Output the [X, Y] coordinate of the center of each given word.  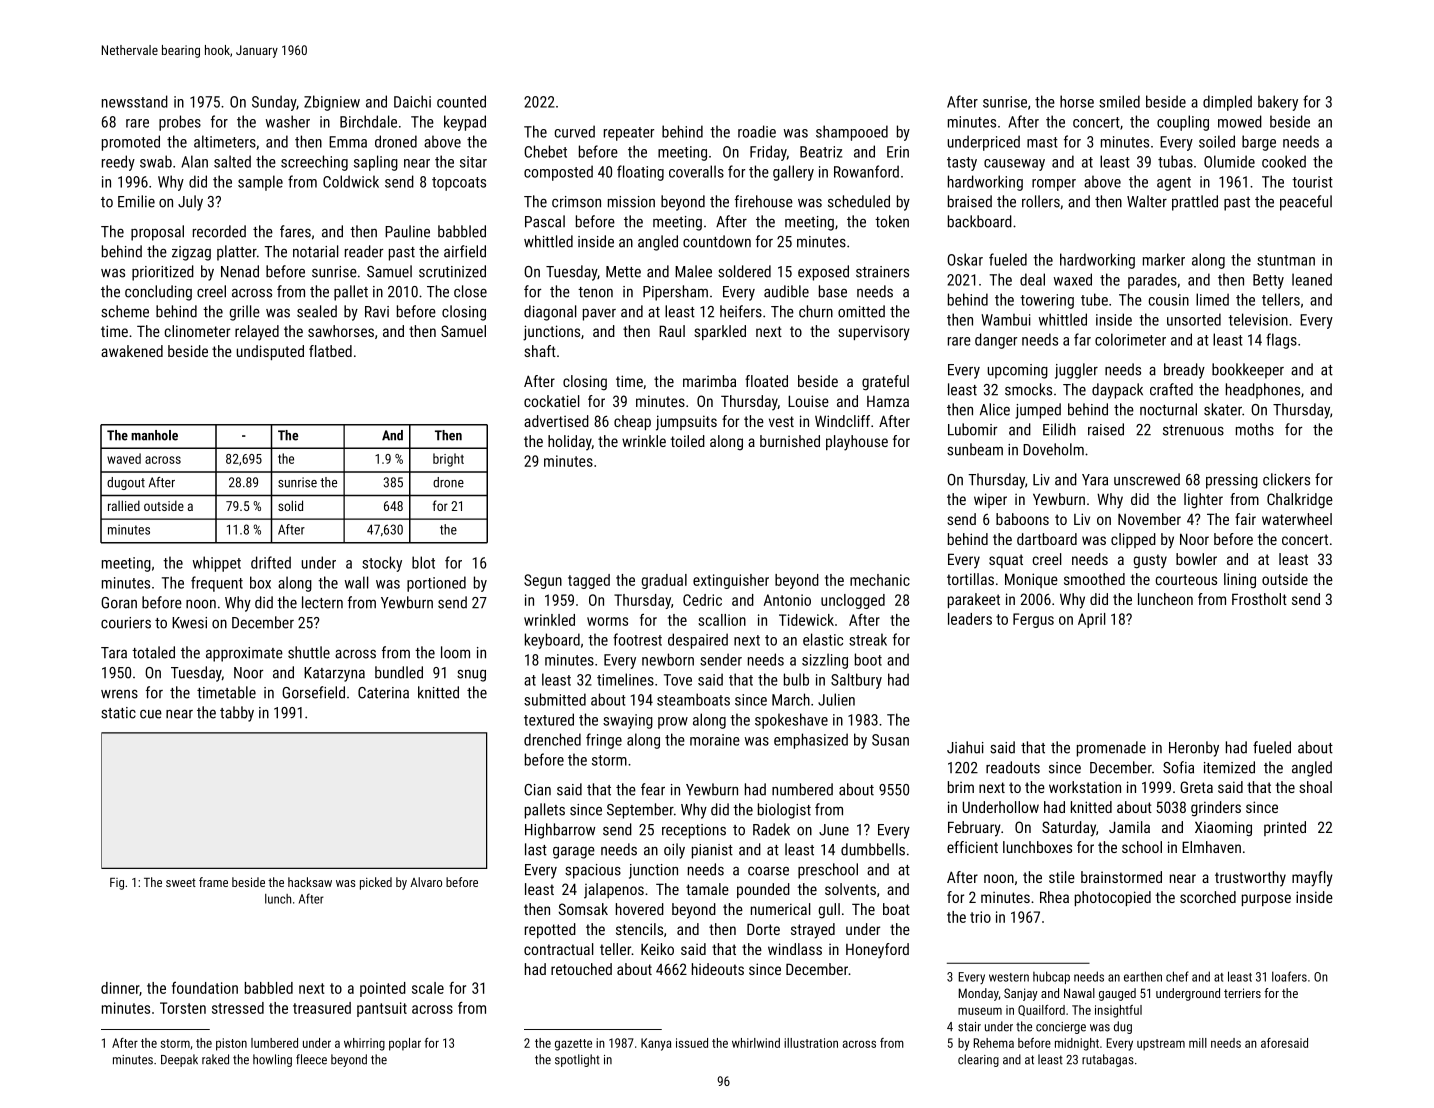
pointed [383, 989]
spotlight [577, 1060]
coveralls [696, 171]
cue [151, 714]
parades [1152, 281]
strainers [882, 272]
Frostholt [1259, 599]
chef [1177, 976]
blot [423, 562]
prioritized [163, 273]
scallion [722, 620]
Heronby [1194, 749]
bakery [1278, 103]
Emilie [136, 201]
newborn [668, 659]
